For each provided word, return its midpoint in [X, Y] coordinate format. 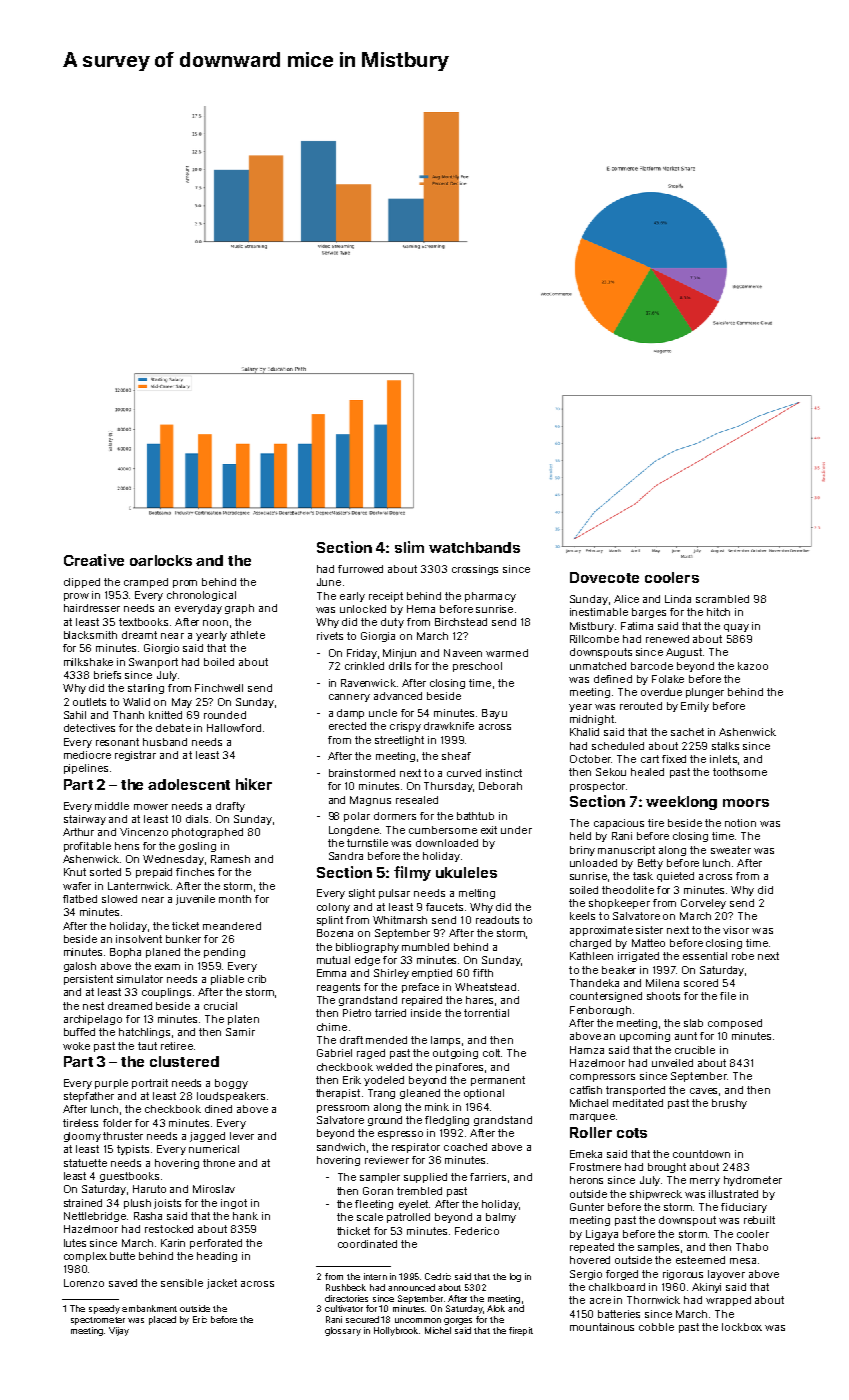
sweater [731, 850]
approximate [601, 931]
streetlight [399, 741]
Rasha [148, 1216]
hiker [254, 784]
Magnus [370, 801]
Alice [626, 599]
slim [409, 547]
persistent [88, 980]
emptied [432, 974]
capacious [619, 824]
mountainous [602, 1327]
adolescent [189, 784]
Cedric [438, 1276]
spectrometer [98, 1321]
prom [185, 584]
